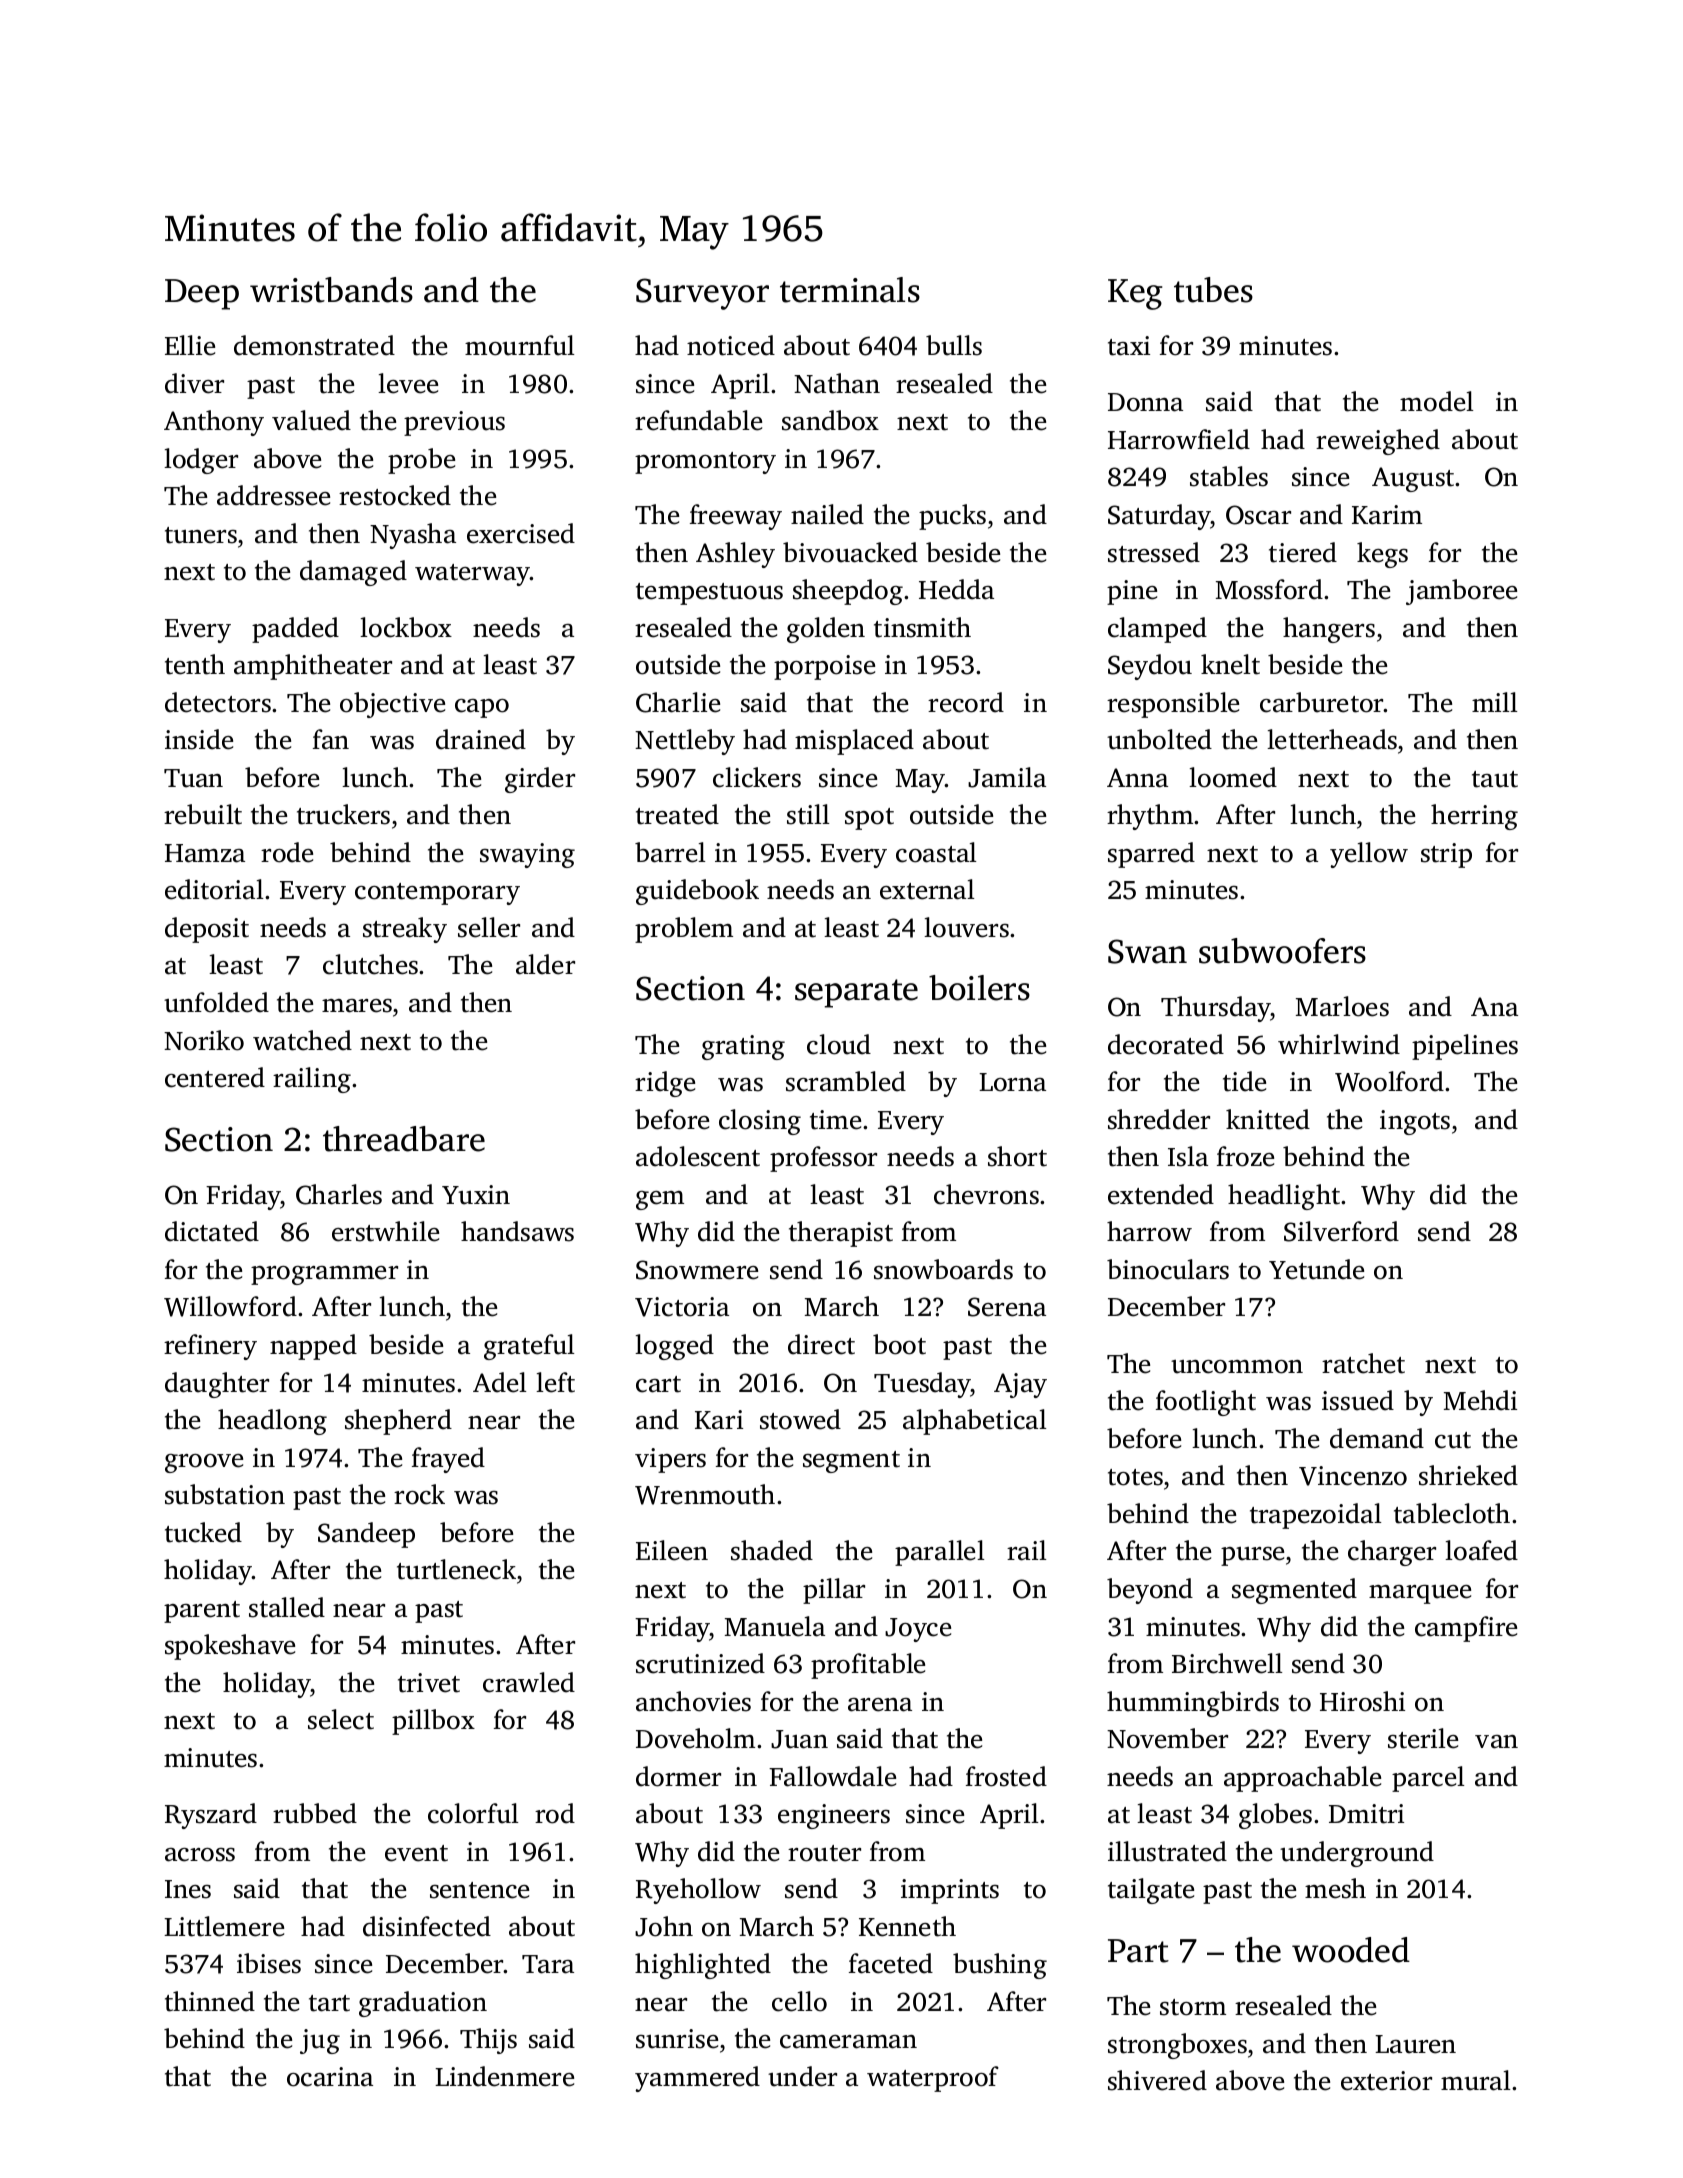  What do you see at coordinates (190, 345) in the screenshot?
I see `Ellie` at bounding box center [190, 345].
